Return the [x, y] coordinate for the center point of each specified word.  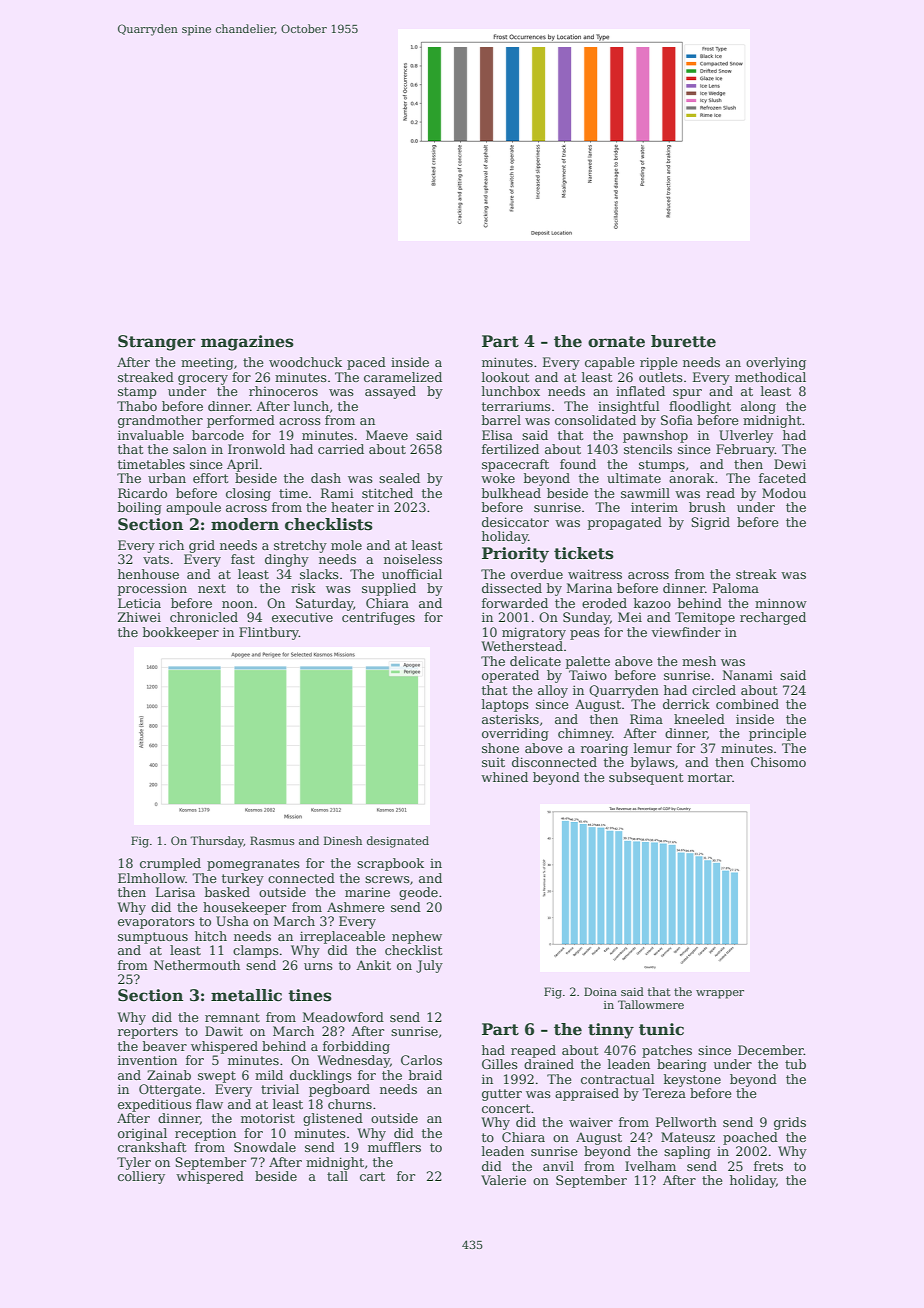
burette [683, 341]
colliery [141, 1177]
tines [310, 995]
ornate [616, 342]
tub [795, 1064]
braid [425, 1075]
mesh [699, 661]
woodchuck [305, 362]
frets [768, 1166]
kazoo [652, 603]
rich [171, 545]
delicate [535, 661]
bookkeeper [181, 633]
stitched [387, 493]
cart [372, 1176]
